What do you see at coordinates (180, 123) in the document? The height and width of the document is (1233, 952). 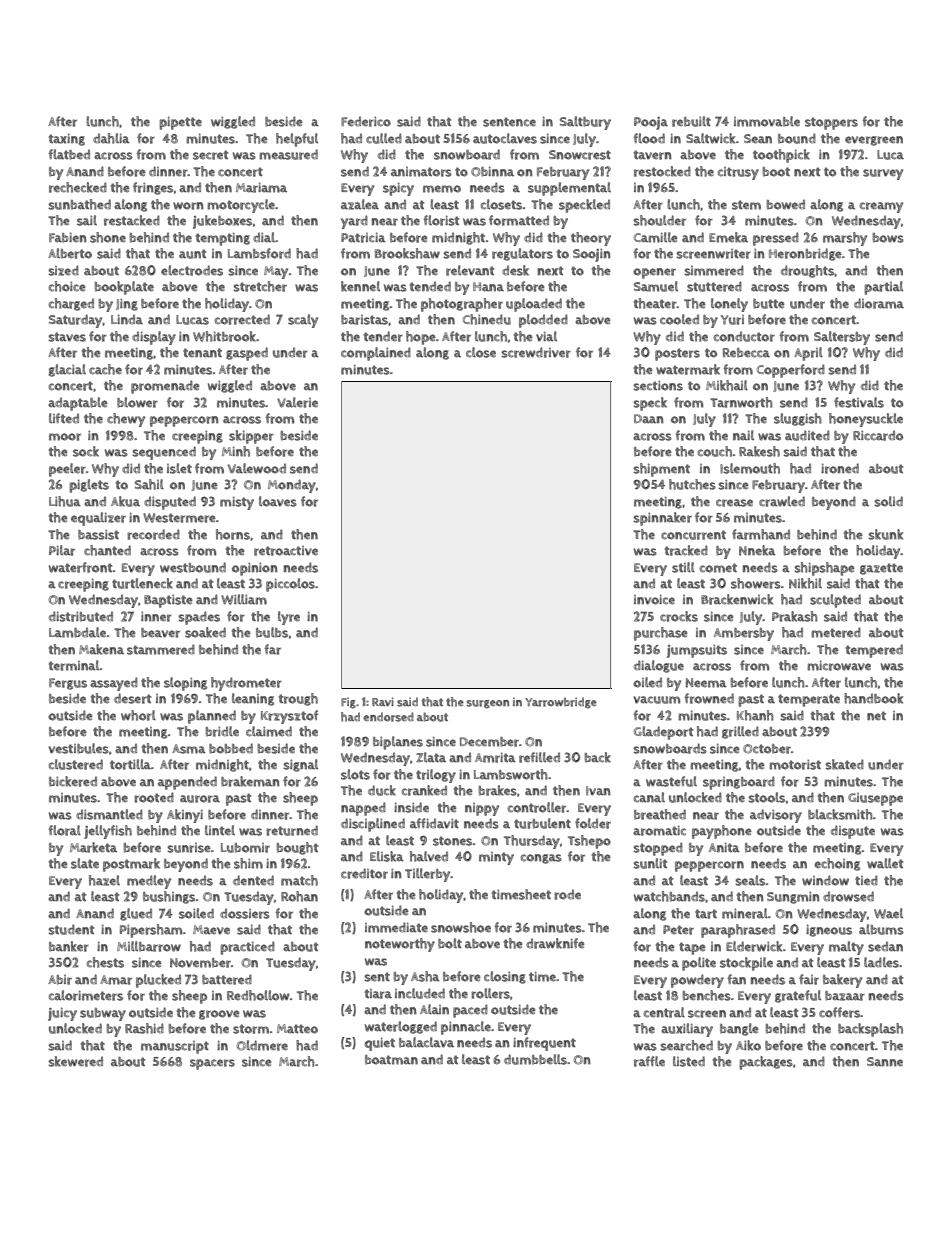 I see `pipette` at bounding box center [180, 123].
